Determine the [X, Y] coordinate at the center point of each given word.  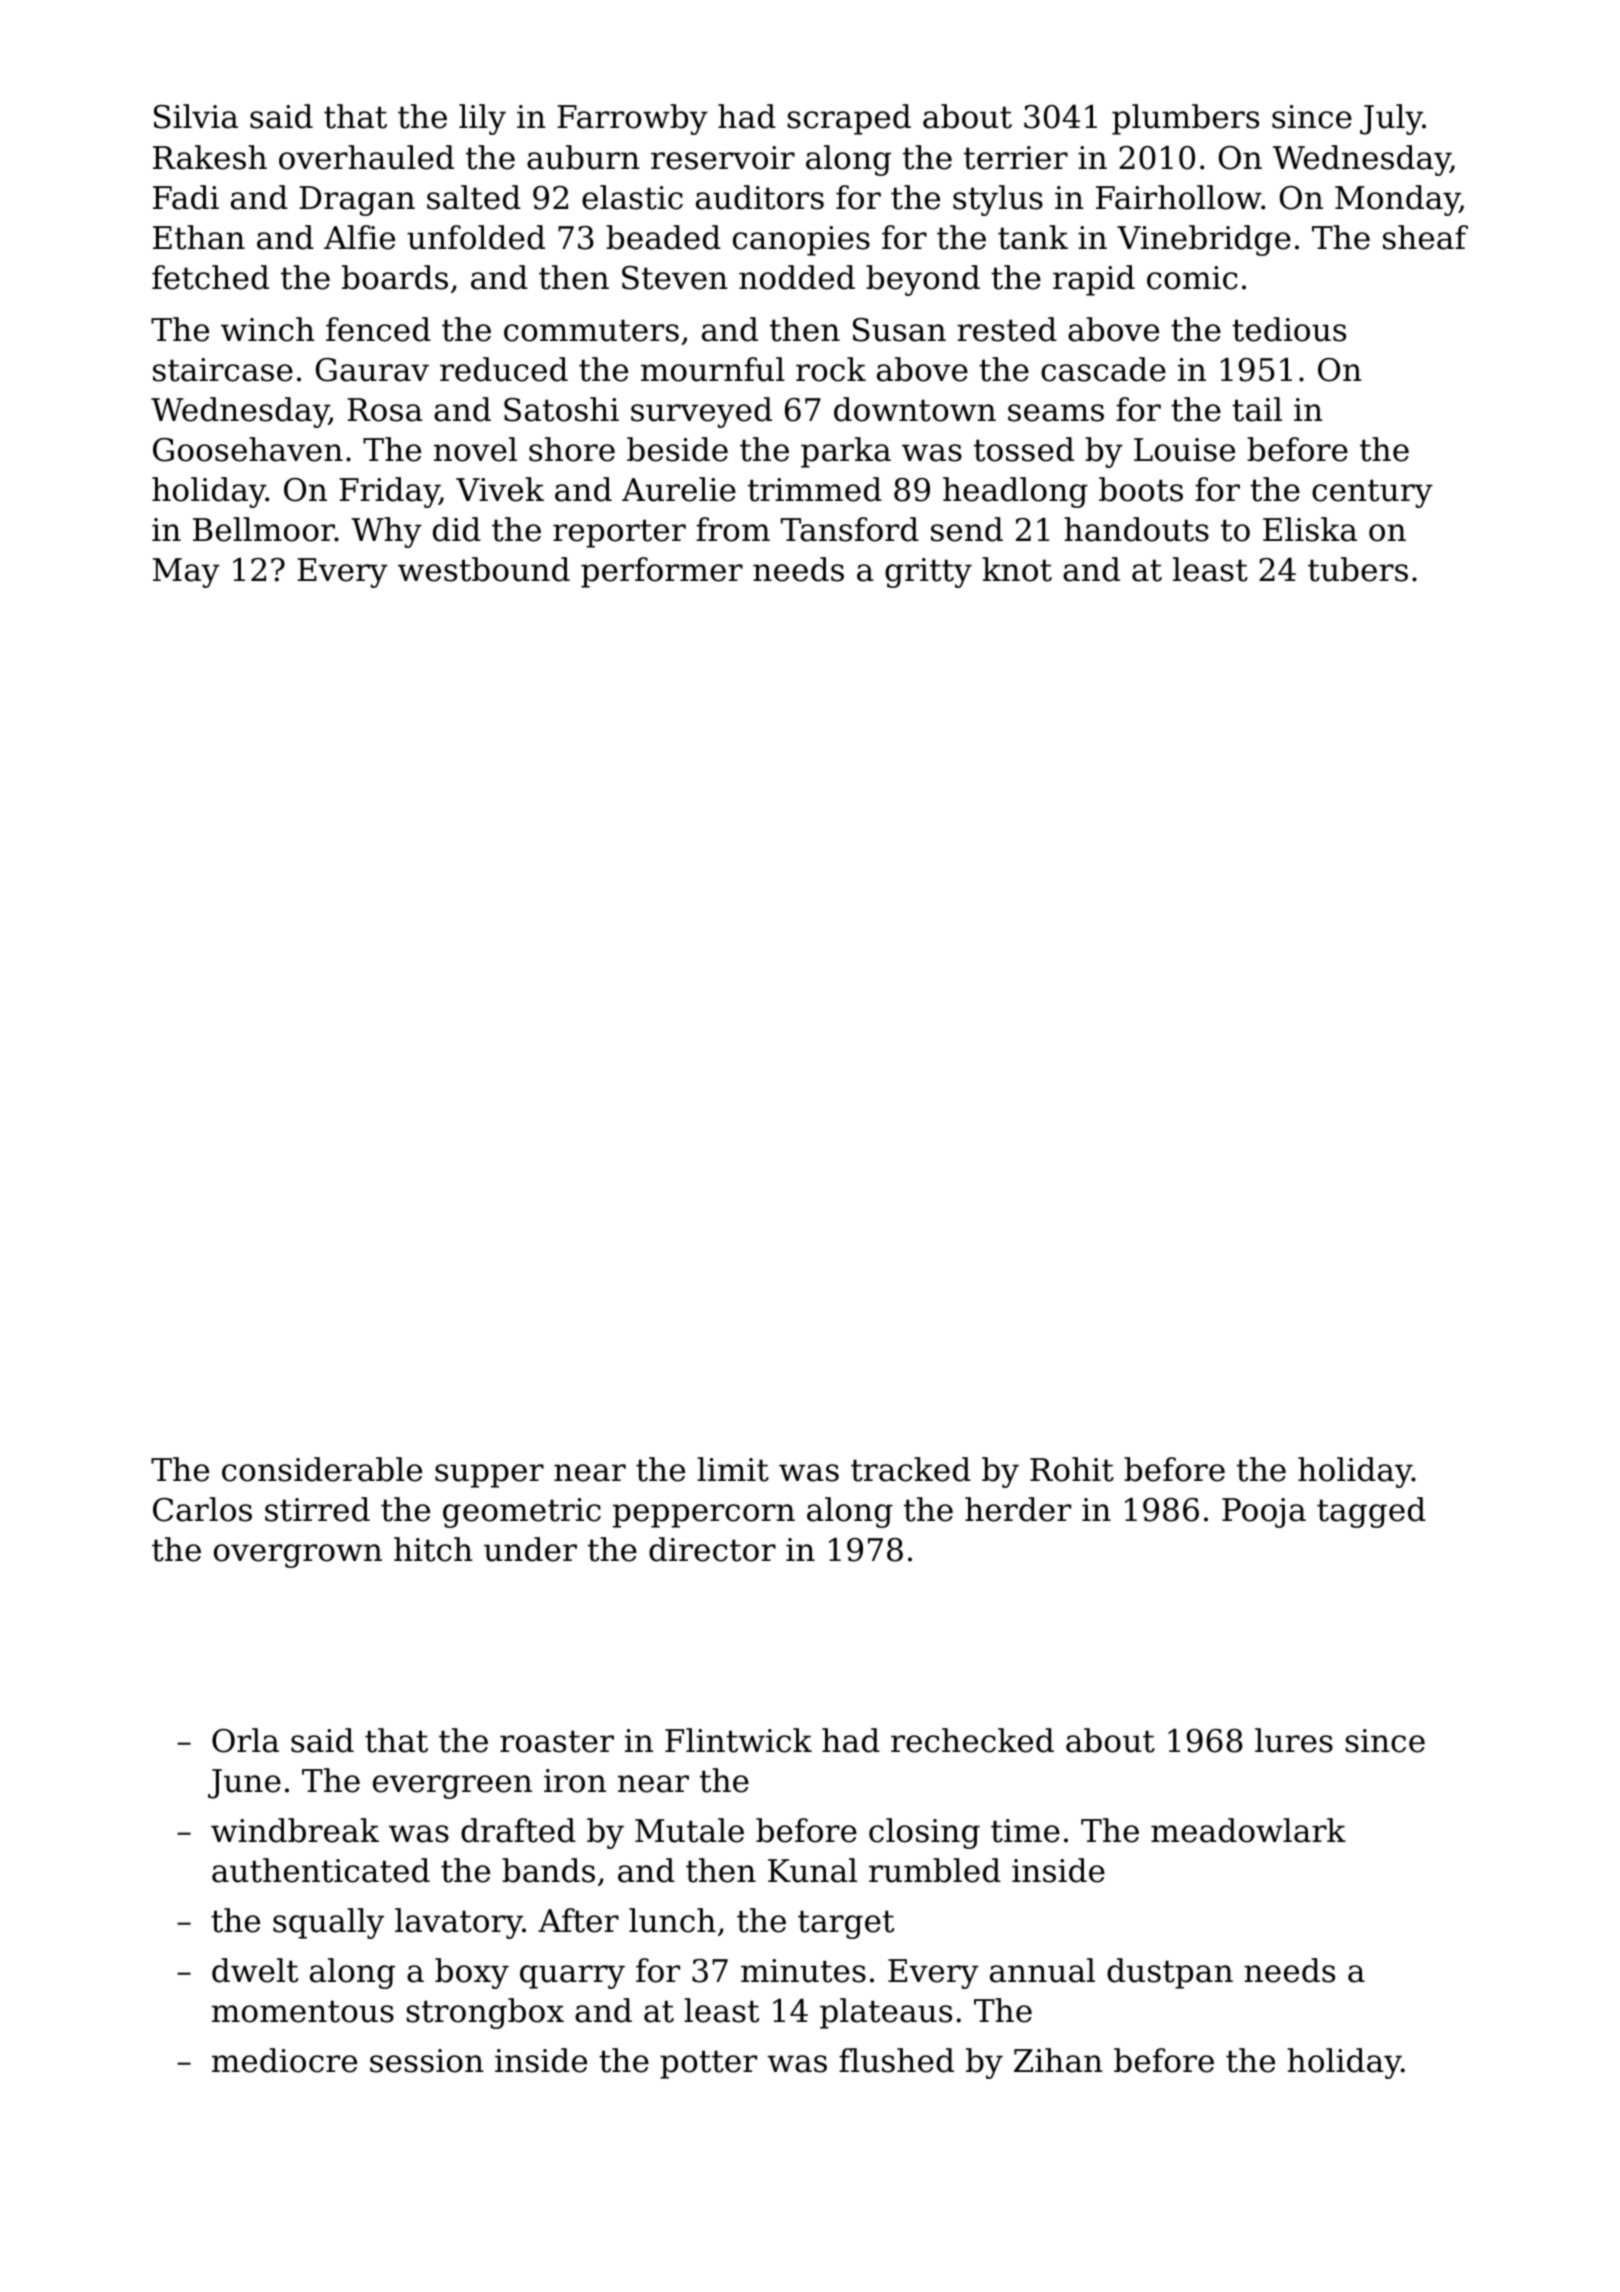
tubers [1358, 569]
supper [489, 1476]
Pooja [1264, 1513]
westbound [484, 569]
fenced [378, 329]
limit [733, 1469]
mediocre [284, 2060]
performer [662, 572]
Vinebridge [1204, 240]
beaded [663, 237]
